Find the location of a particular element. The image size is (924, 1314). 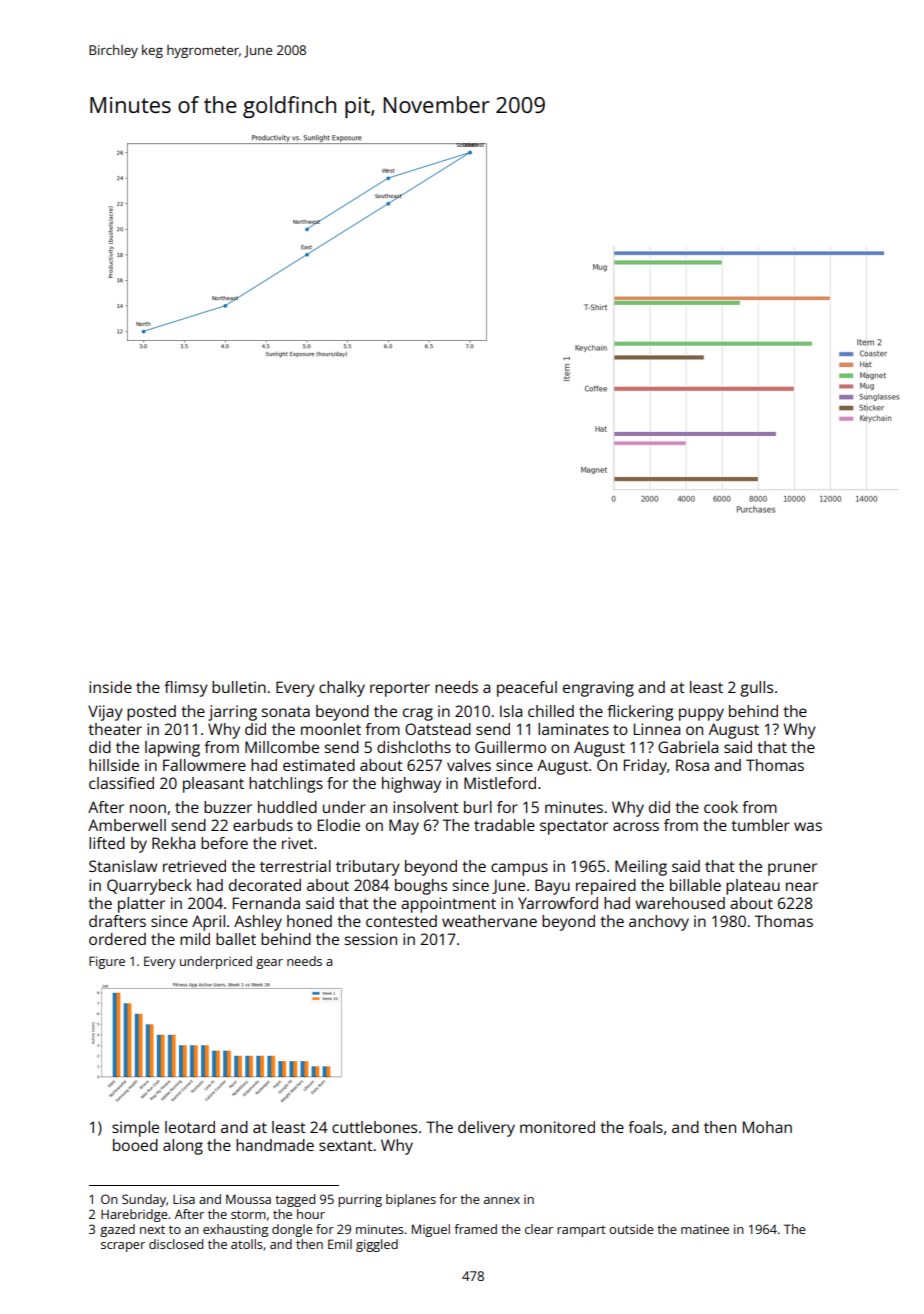

ordered is located at coordinates (117, 939).
